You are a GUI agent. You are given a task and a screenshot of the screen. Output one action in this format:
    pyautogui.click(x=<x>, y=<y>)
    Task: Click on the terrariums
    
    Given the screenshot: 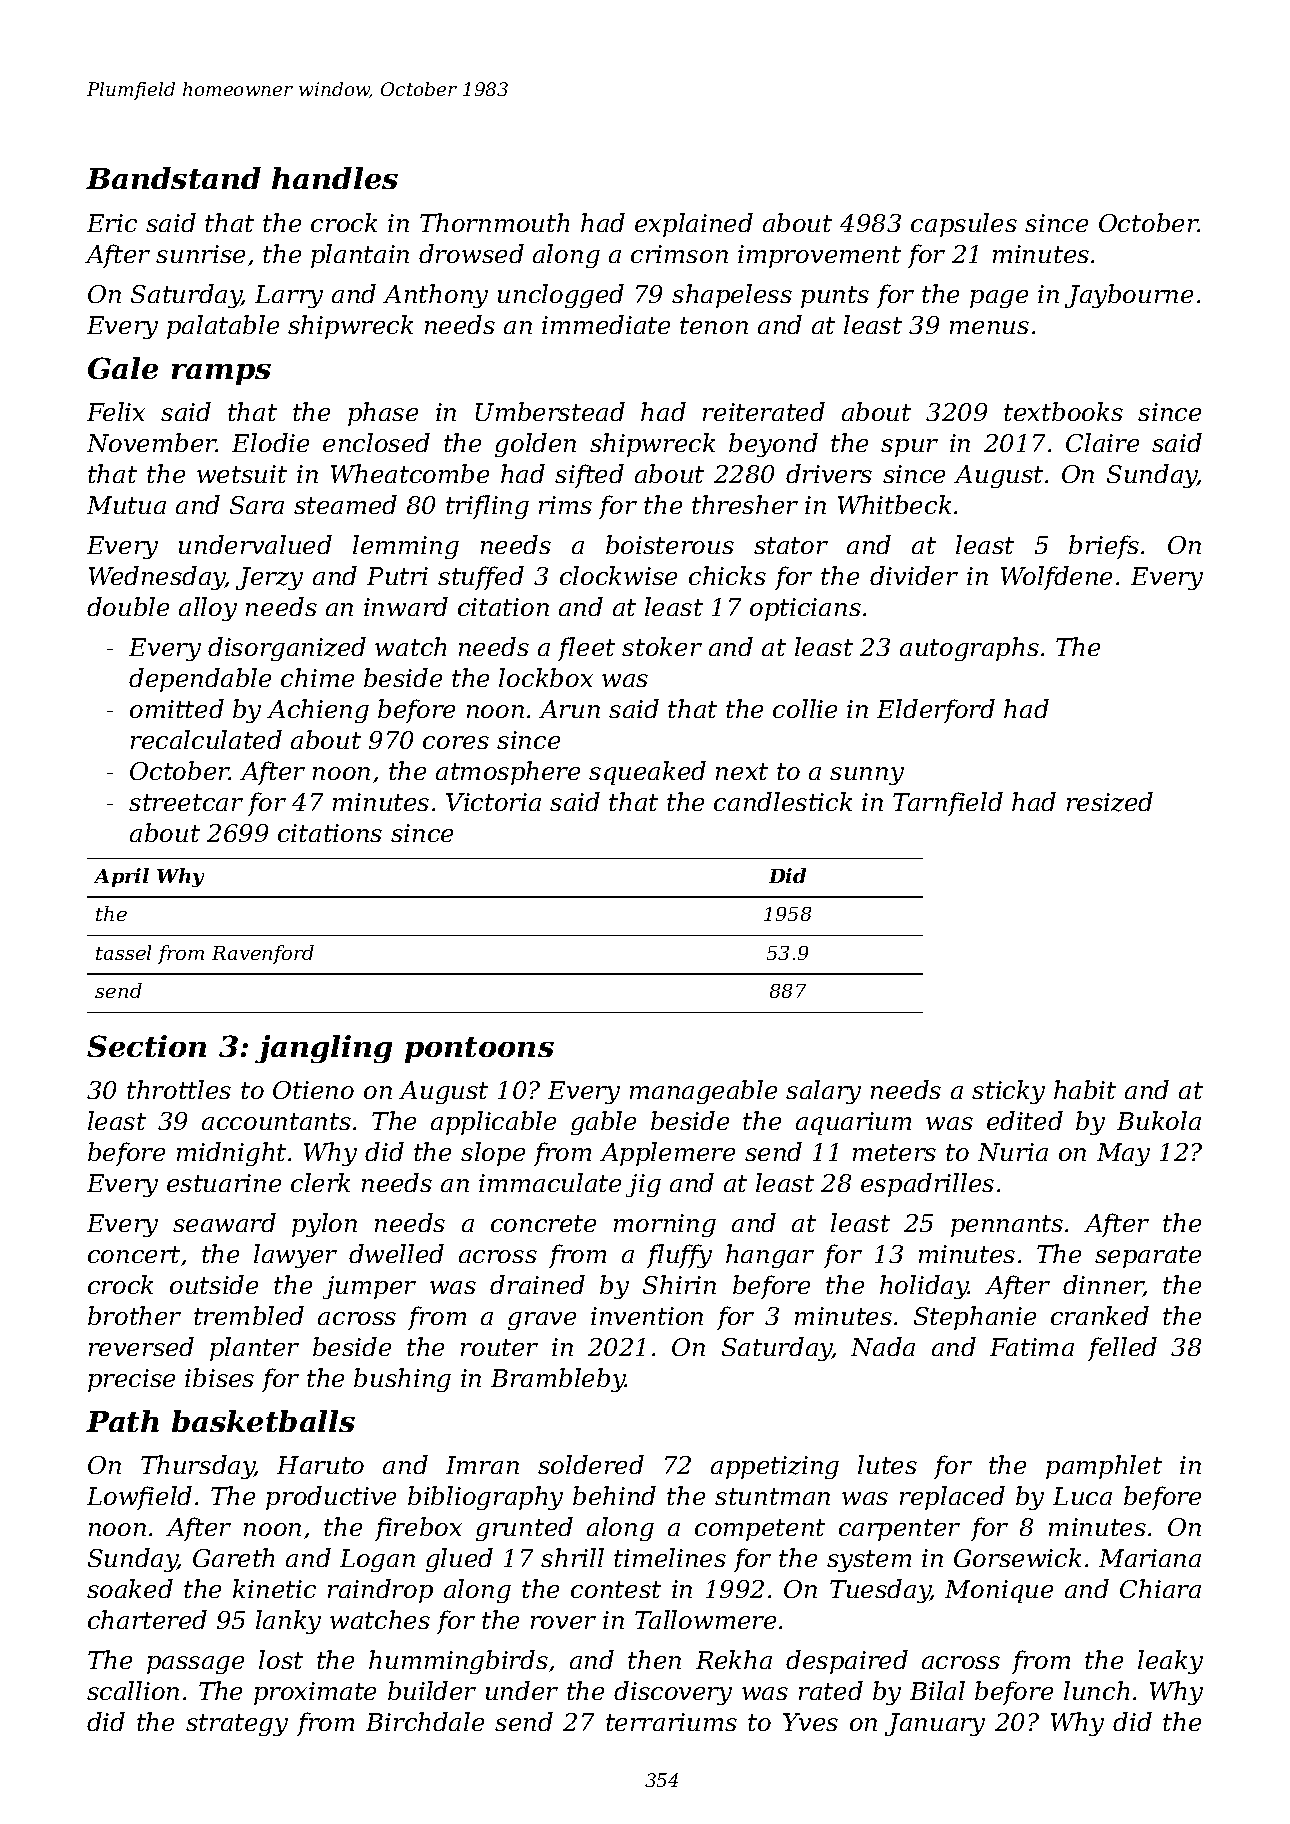 What is the action you would take?
    pyautogui.click(x=671, y=1722)
